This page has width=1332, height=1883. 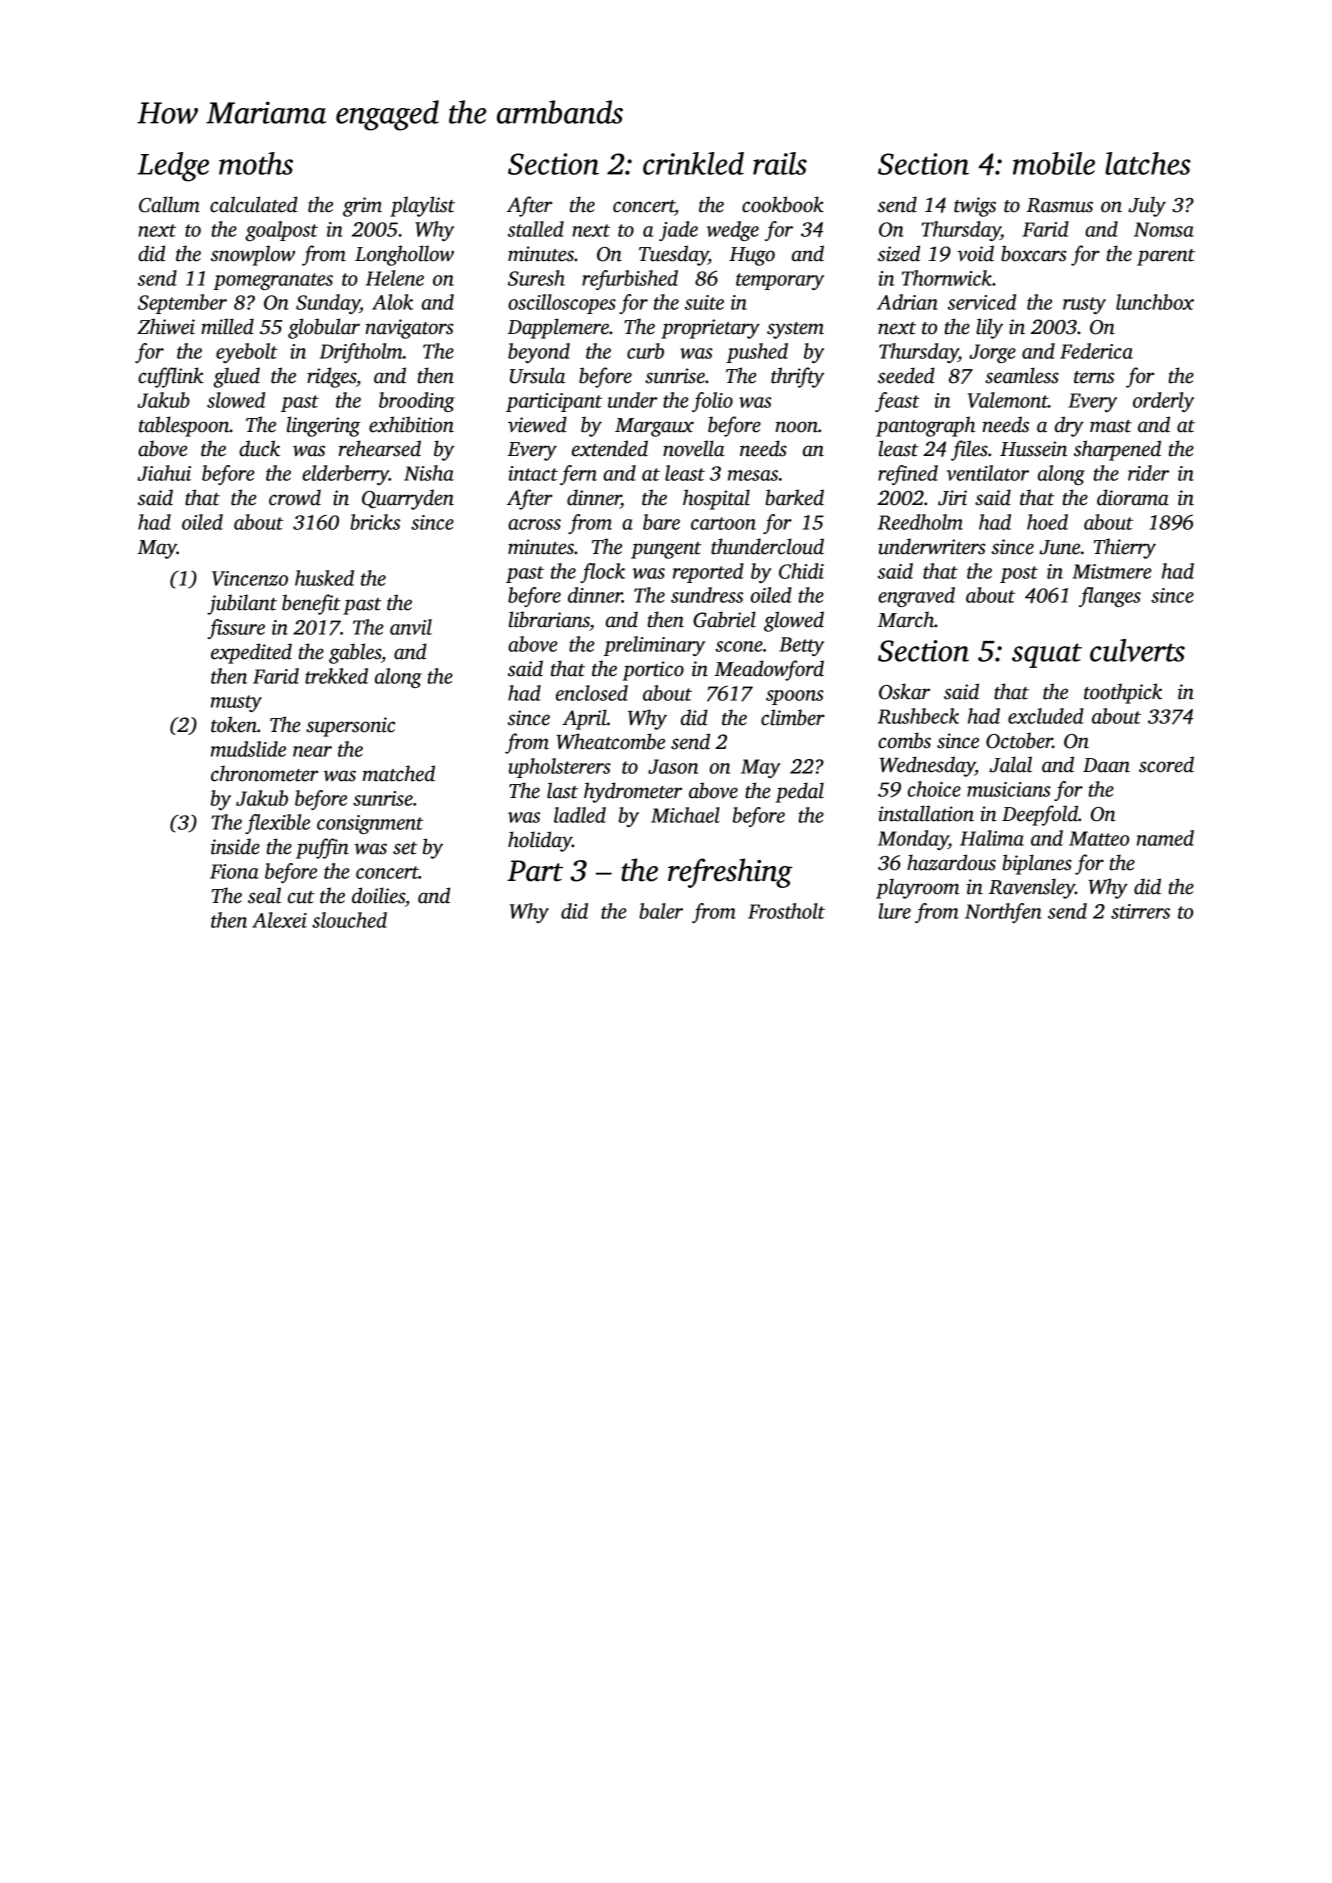 What do you see at coordinates (661, 911) in the page?
I see `baler` at bounding box center [661, 911].
